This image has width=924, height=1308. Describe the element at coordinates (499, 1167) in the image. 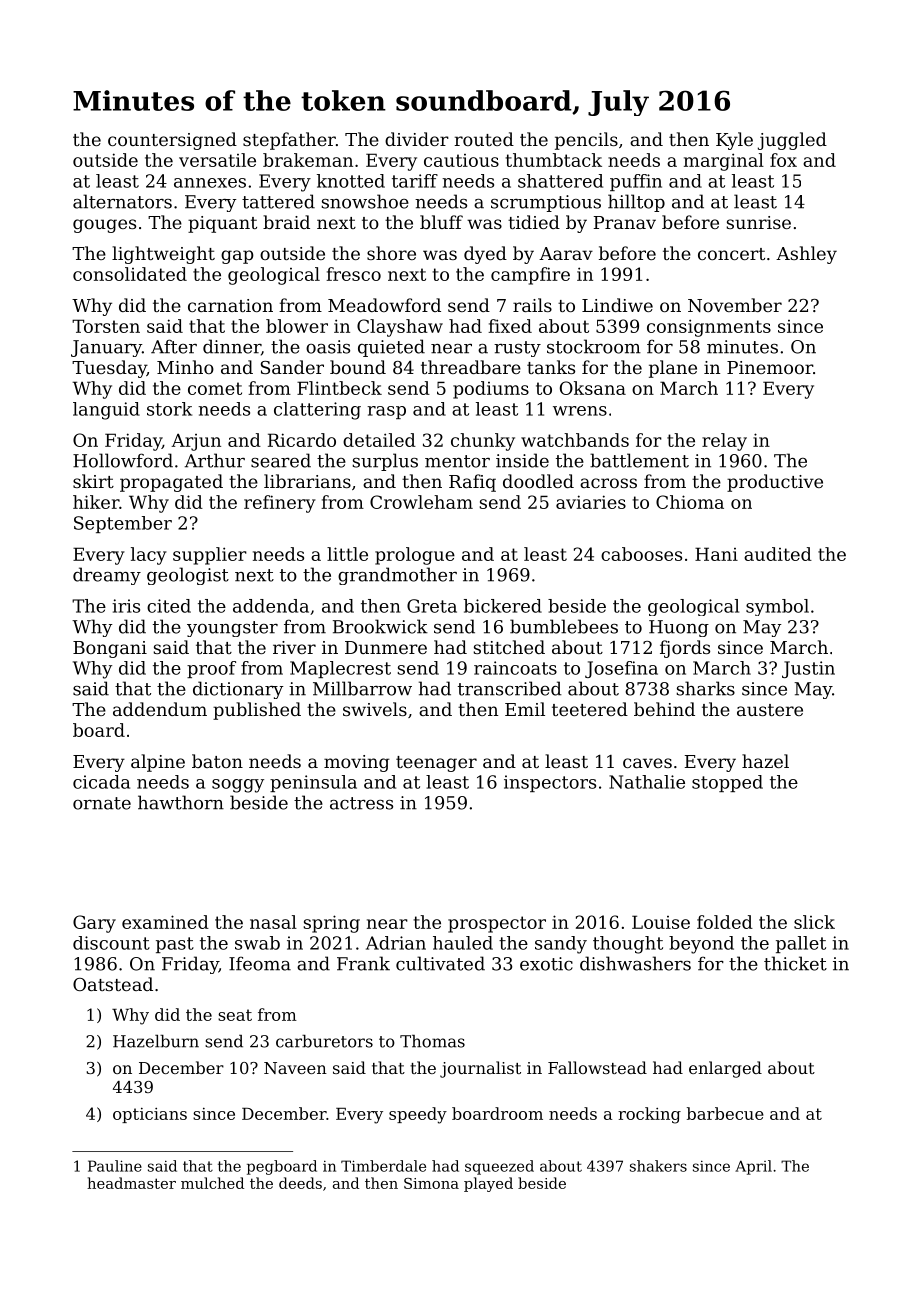

I see `squeezed` at that location.
